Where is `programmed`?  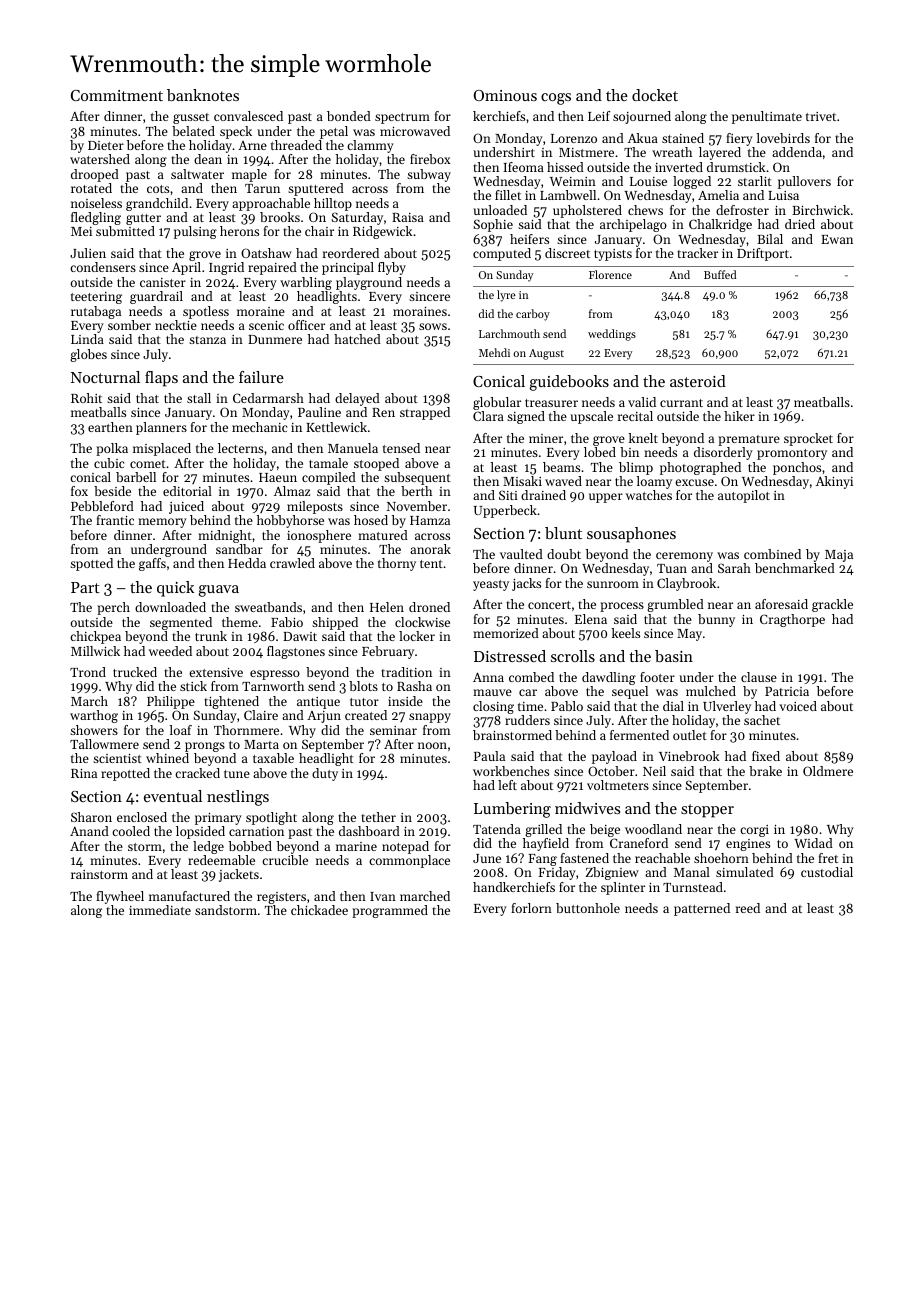 programmed is located at coordinates (390, 911).
